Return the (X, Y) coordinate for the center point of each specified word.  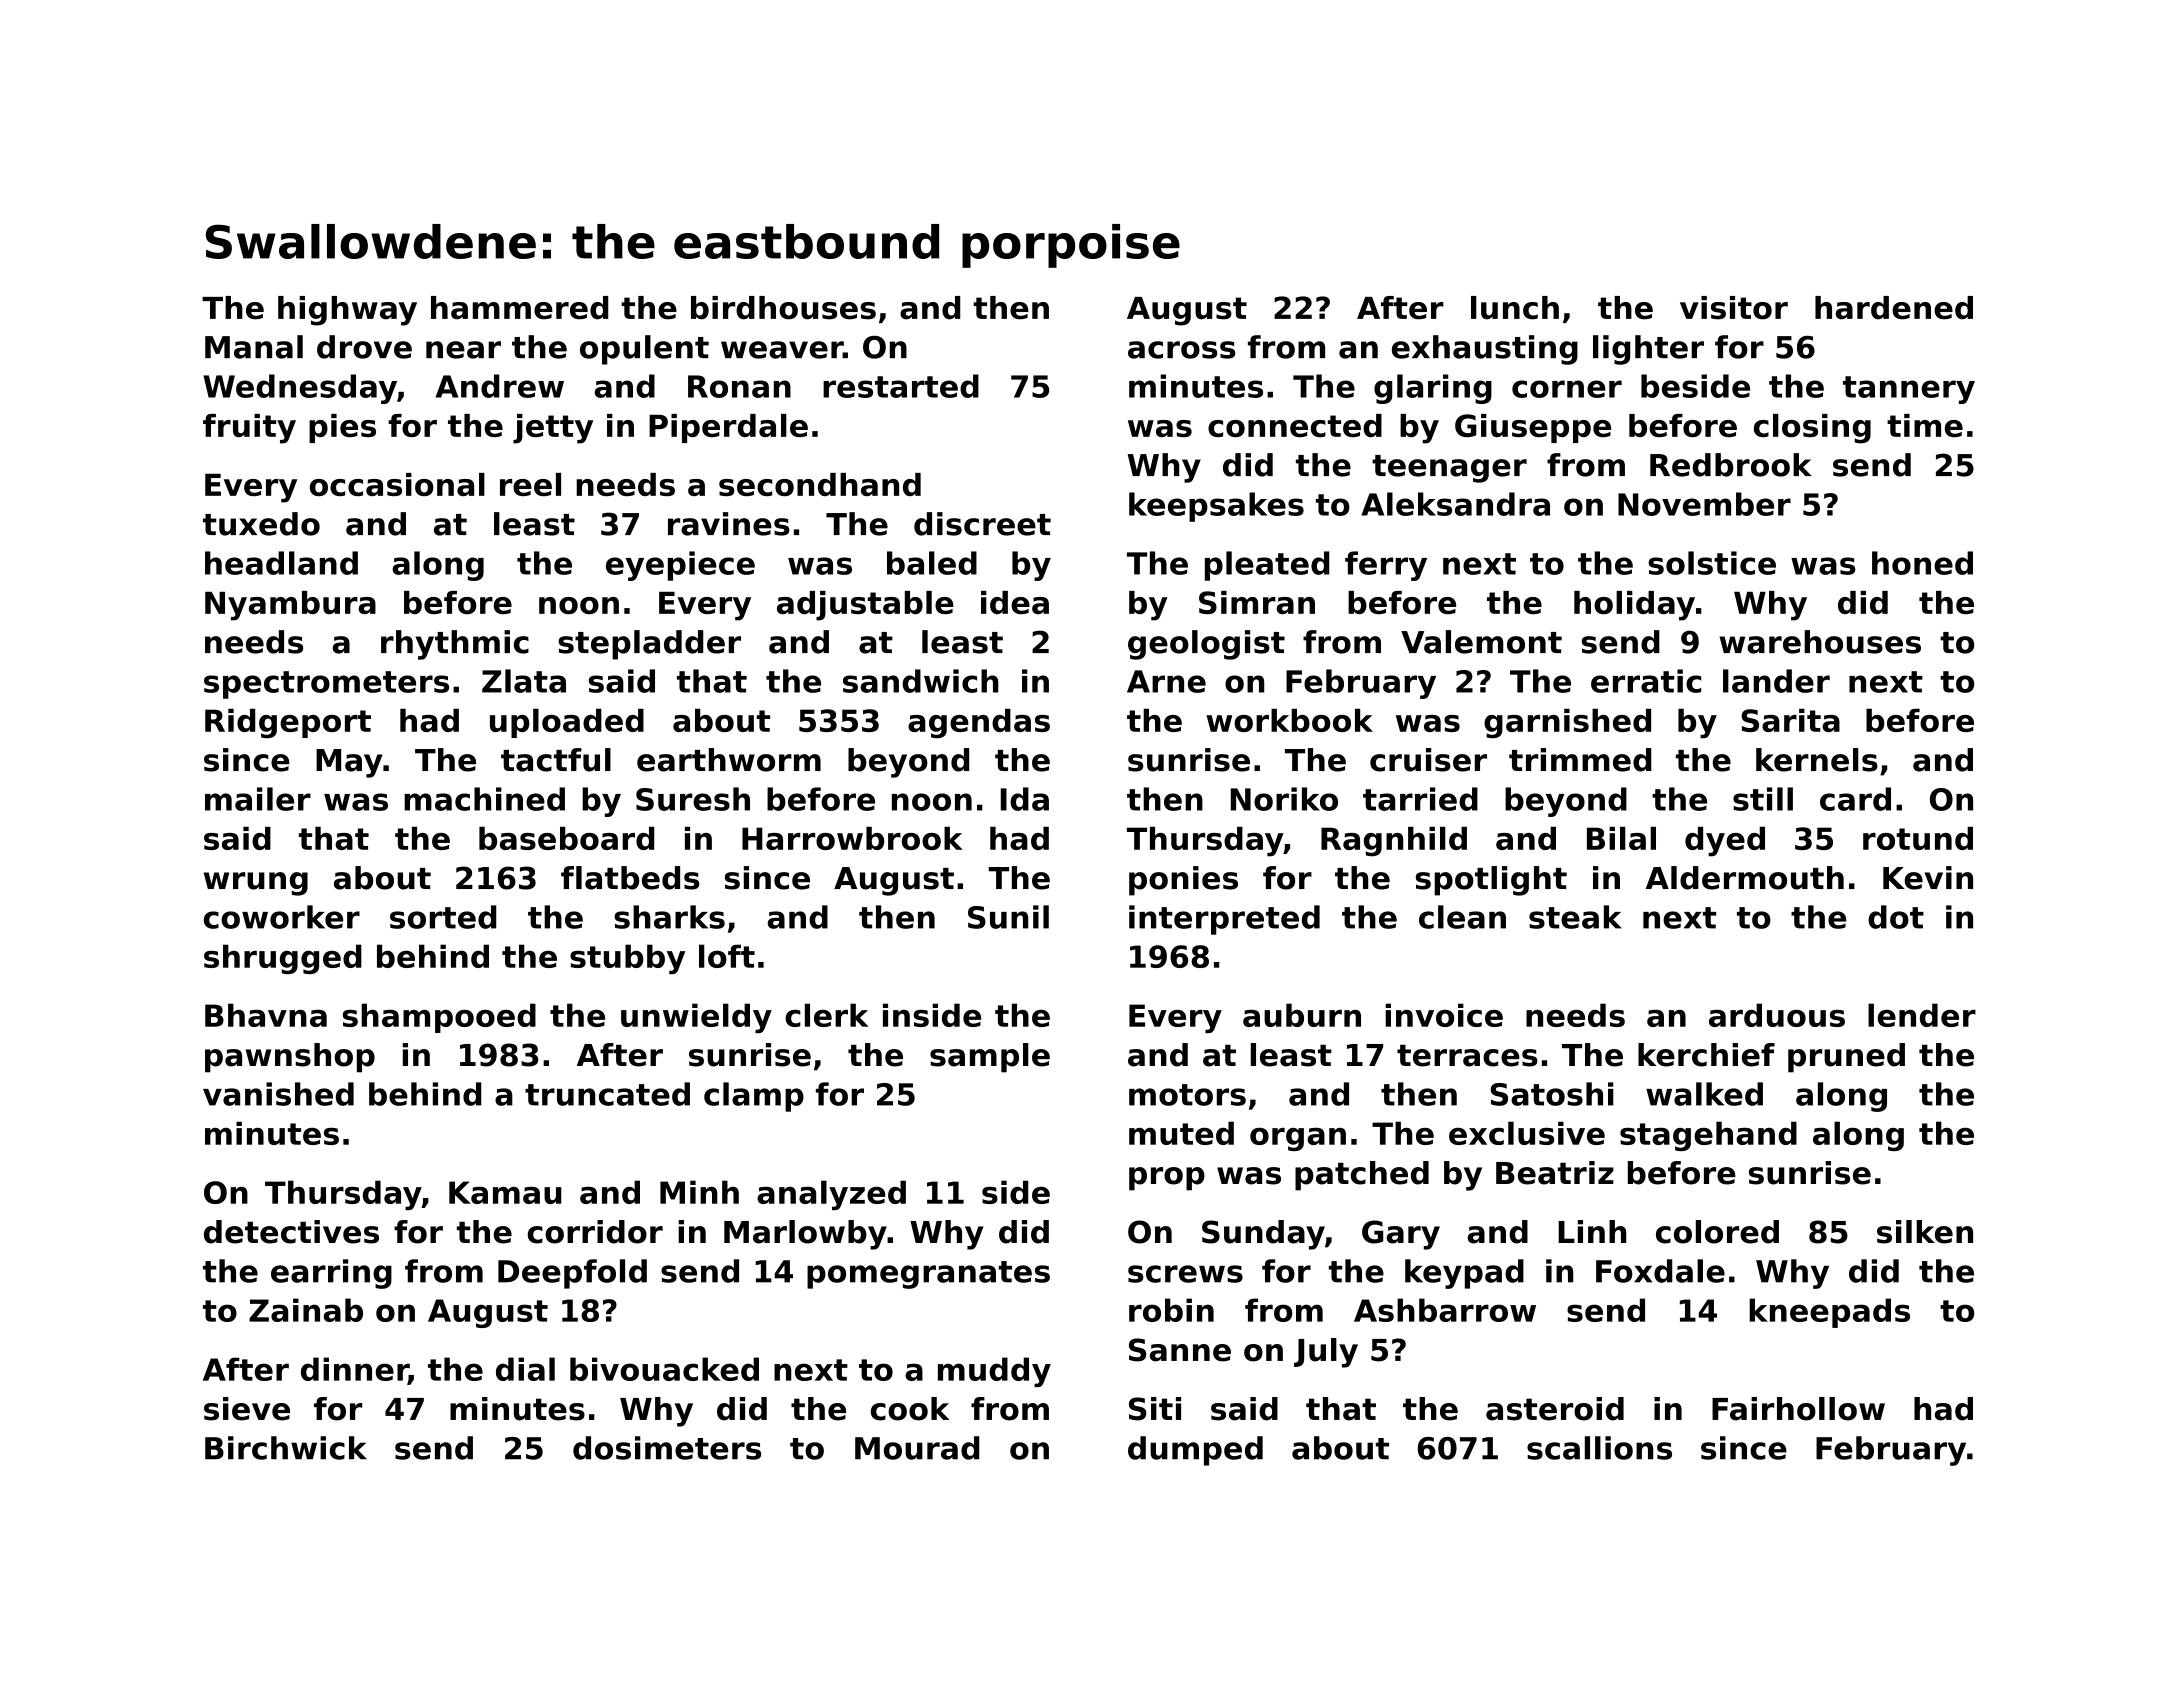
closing (1812, 429)
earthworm (729, 760)
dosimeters (667, 1448)
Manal (254, 347)
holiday (1634, 606)
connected (1295, 425)
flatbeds (630, 878)
